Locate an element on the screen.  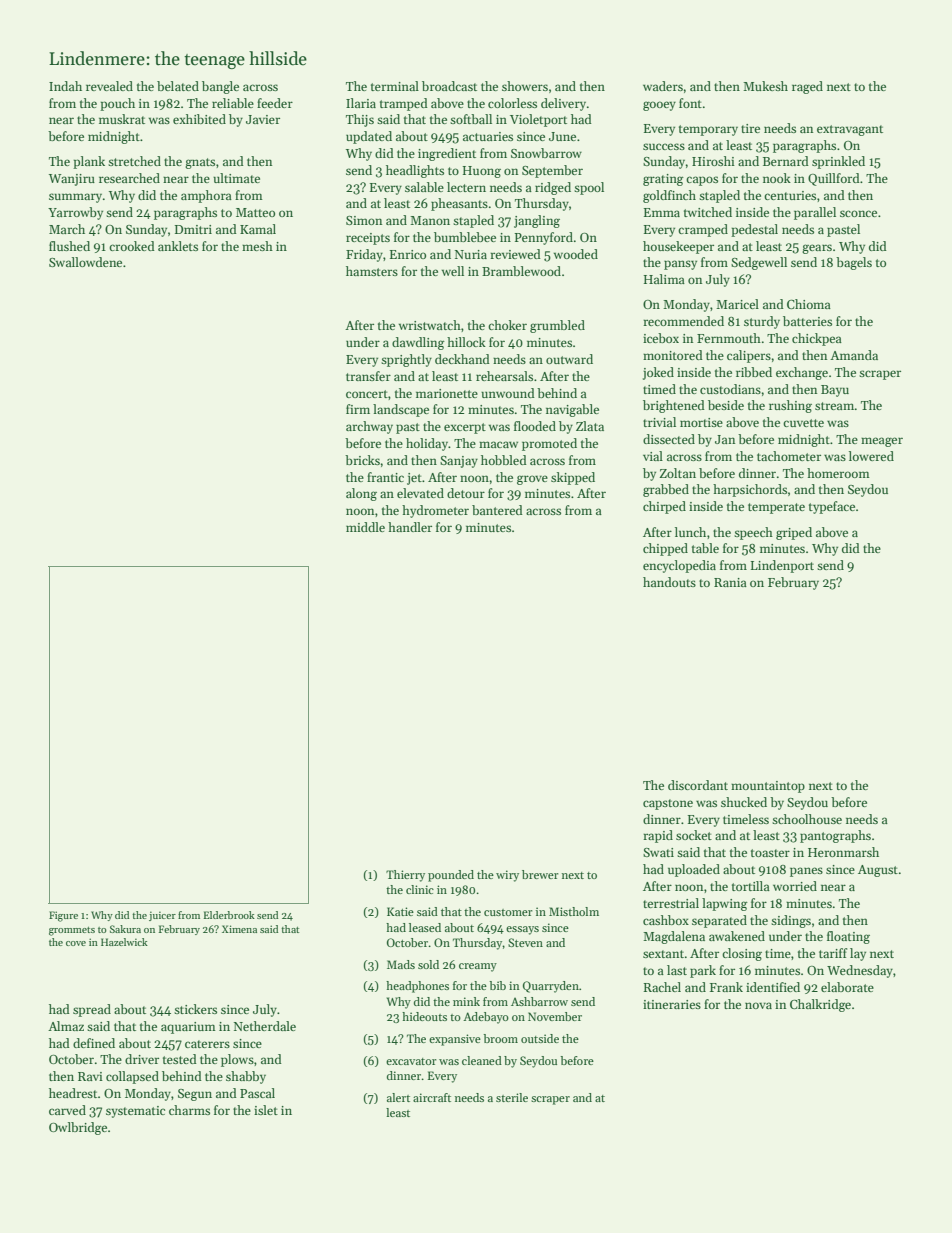
sterile is located at coordinates (512, 1097).
